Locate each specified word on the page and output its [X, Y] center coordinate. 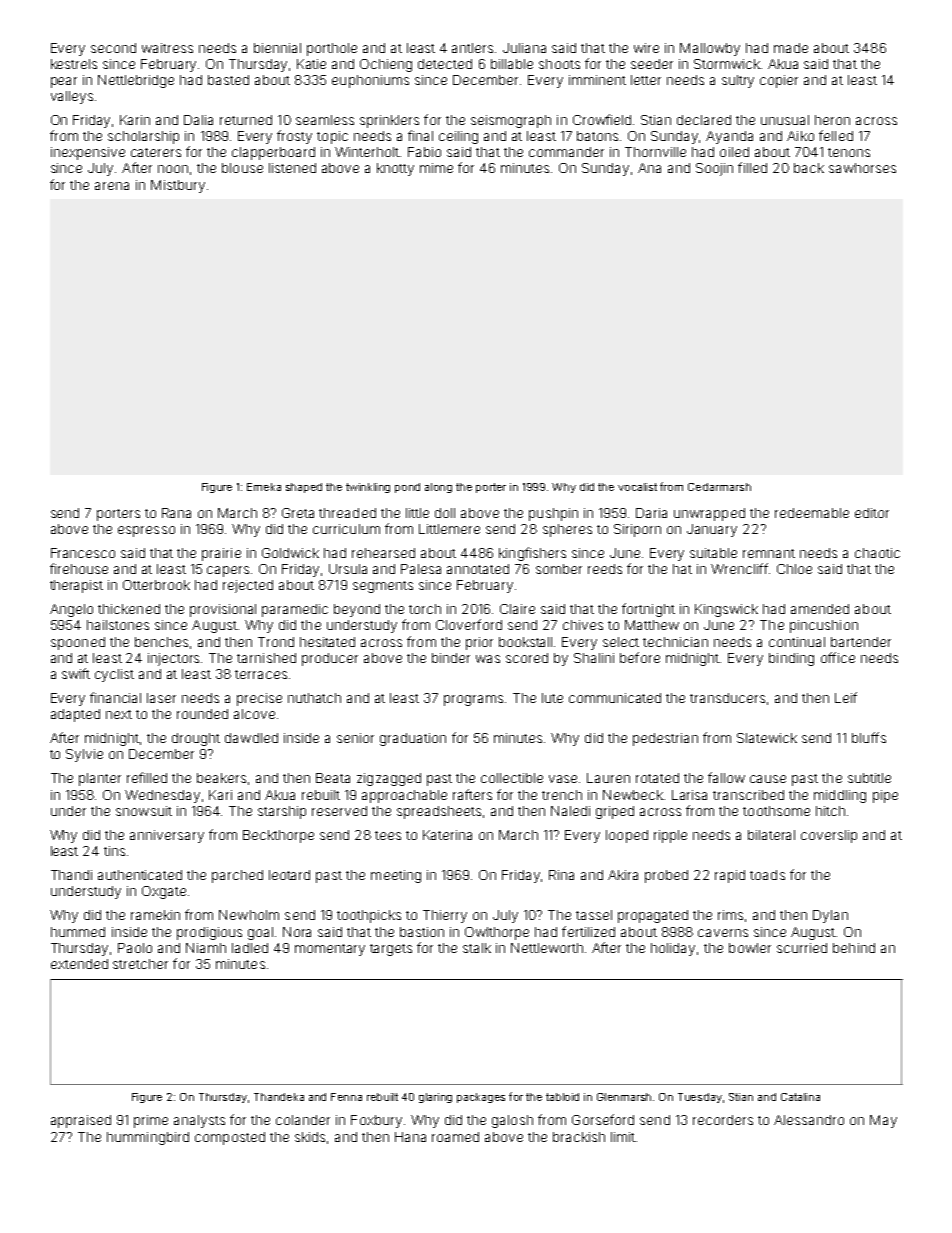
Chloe [794, 569]
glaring [435, 1098]
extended [79, 964]
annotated [478, 569]
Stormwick [727, 64]
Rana [176, 513]
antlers [472, 48]
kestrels [74, 64]
